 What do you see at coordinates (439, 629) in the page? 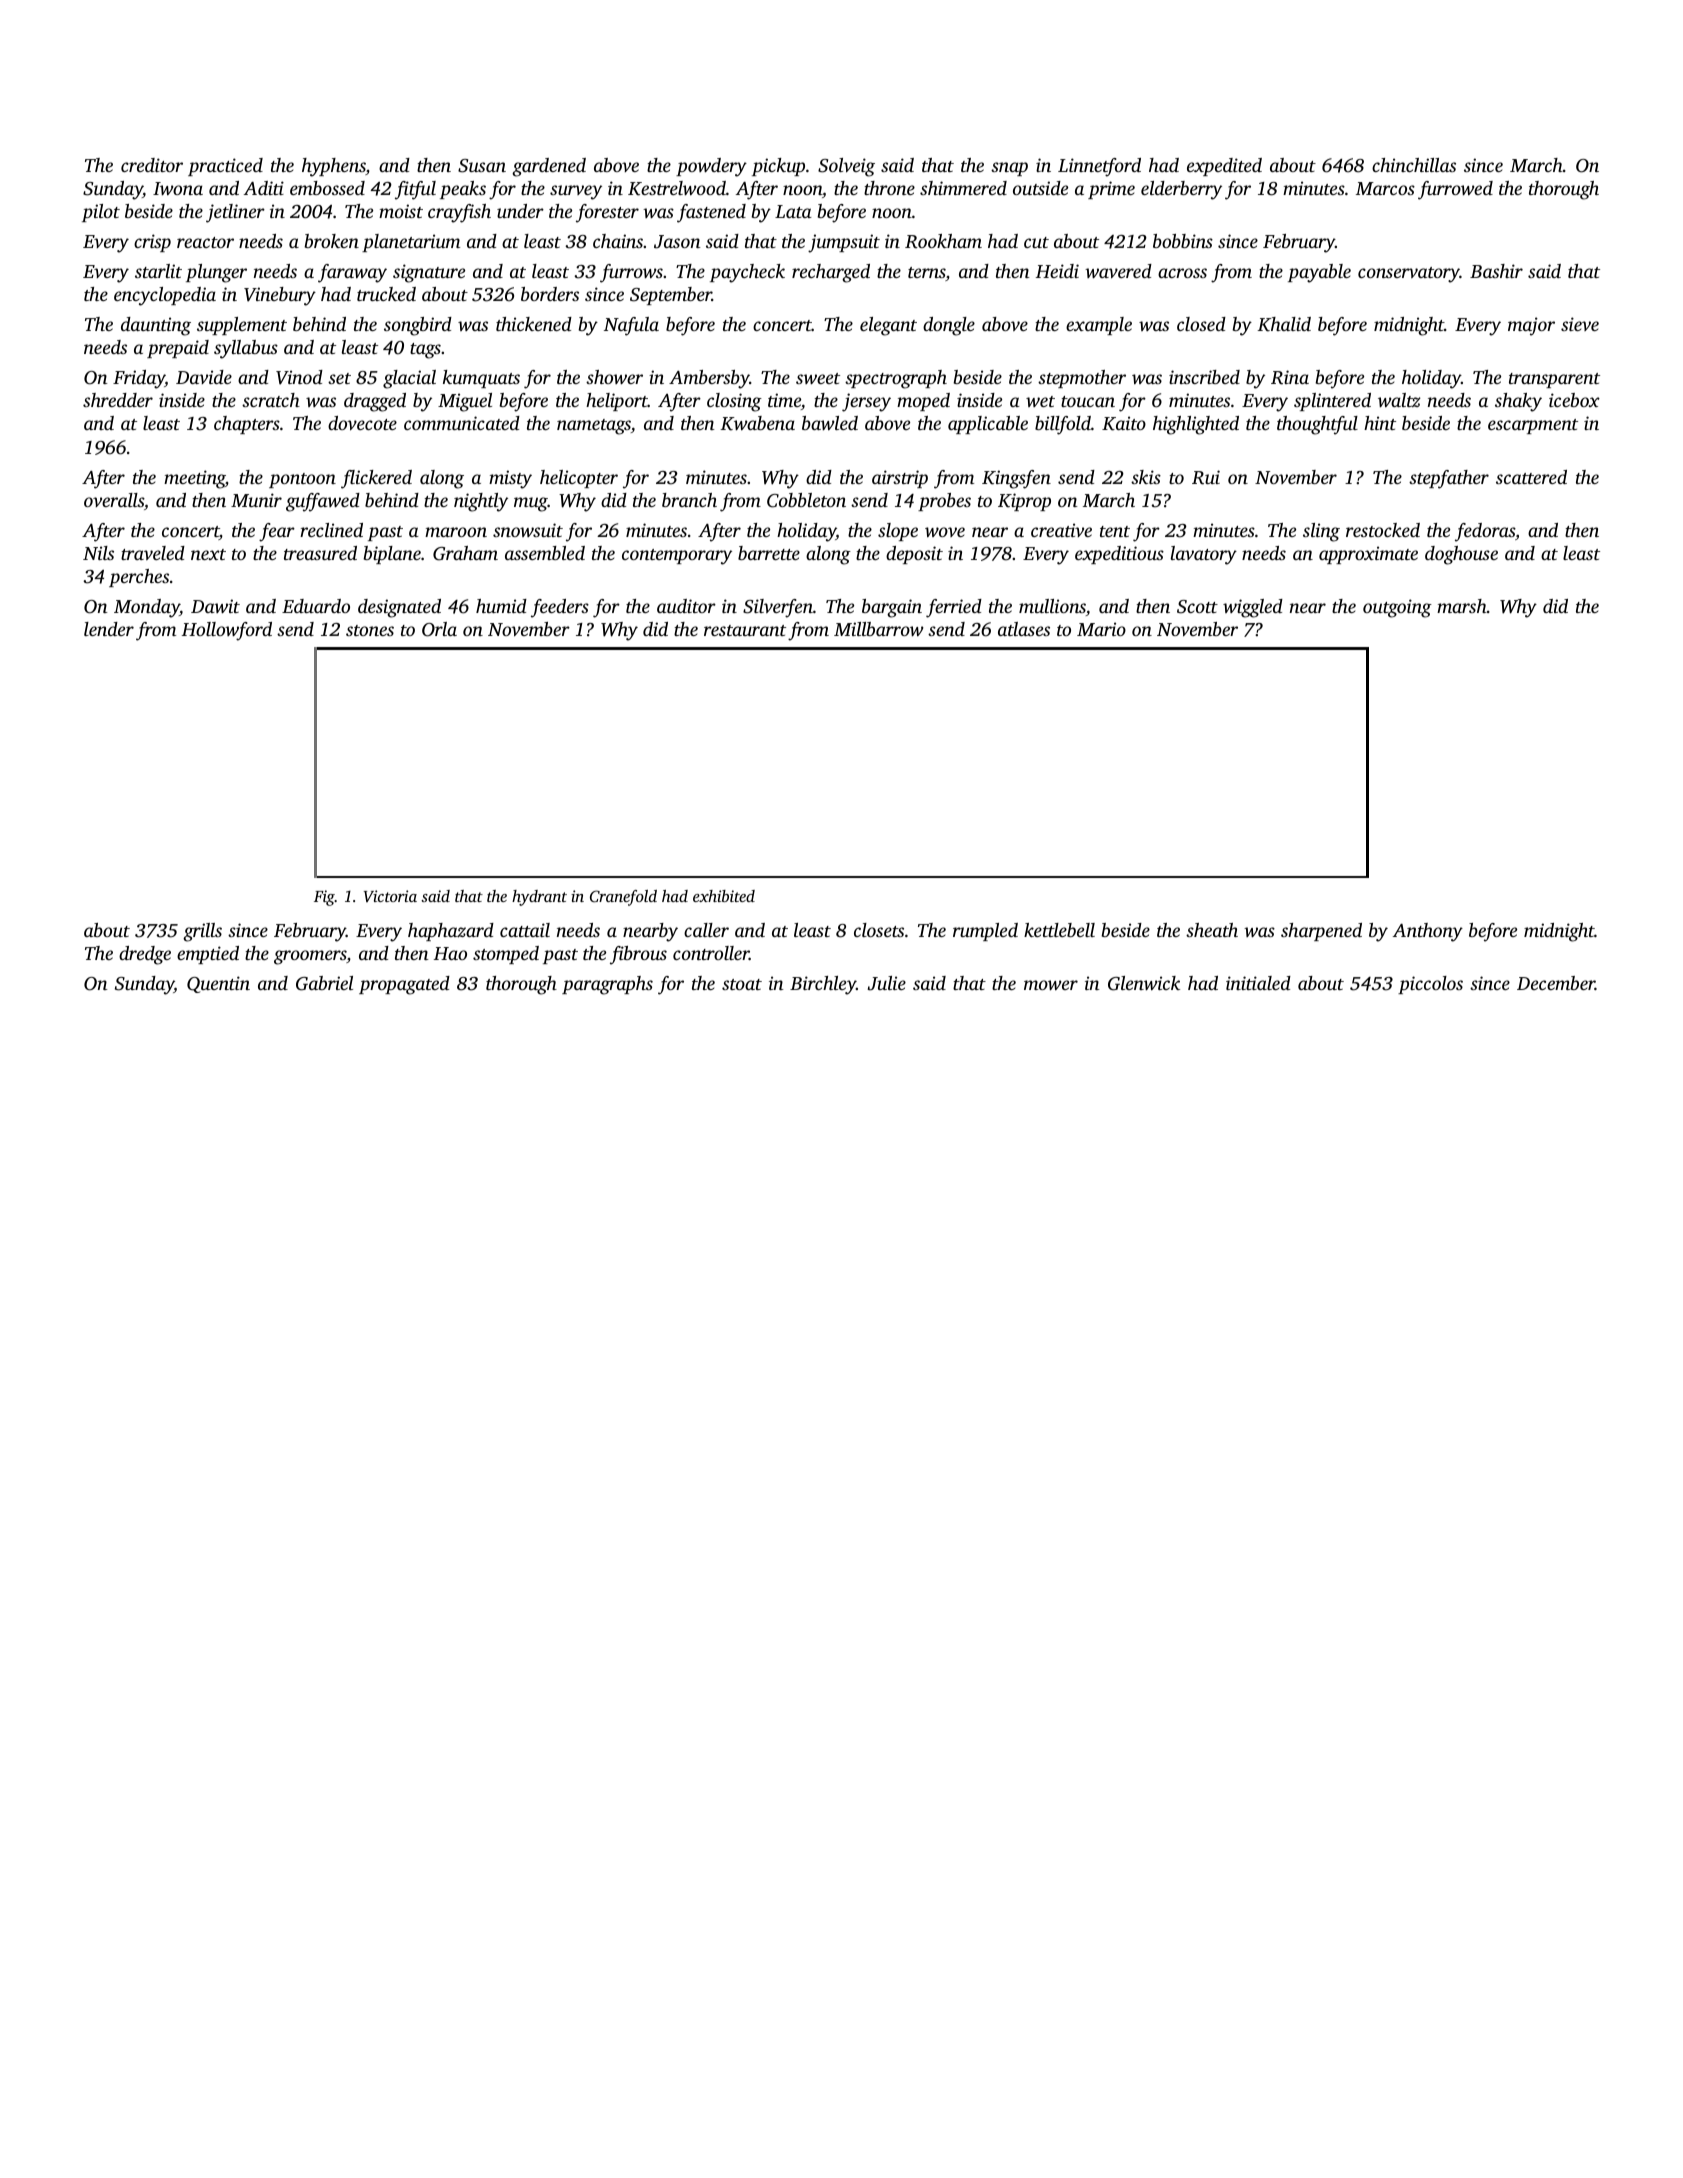
I see `Orla` at bounding box center [439, 629].
